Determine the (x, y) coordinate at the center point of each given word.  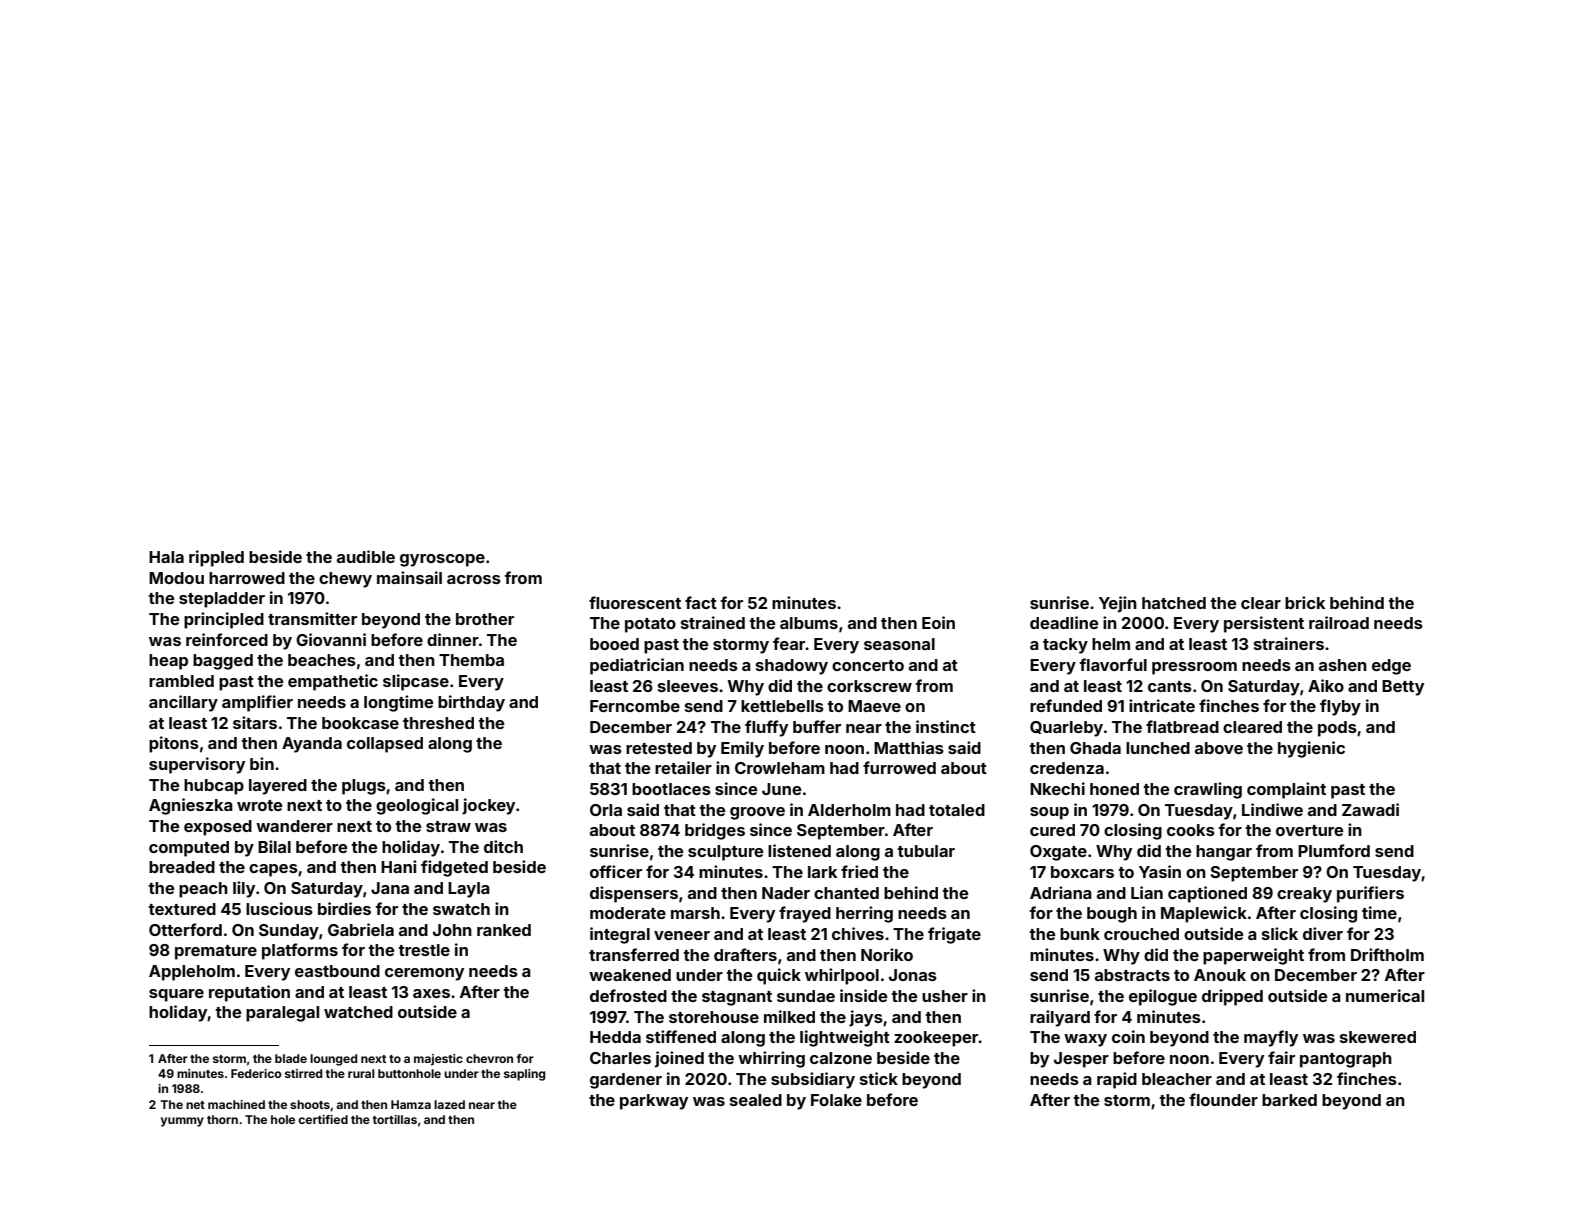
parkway (654, 1102)
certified (323, 1119)
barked (1289, 1100)
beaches (322, 660)
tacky (1065, 646)
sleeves (688, 686)
